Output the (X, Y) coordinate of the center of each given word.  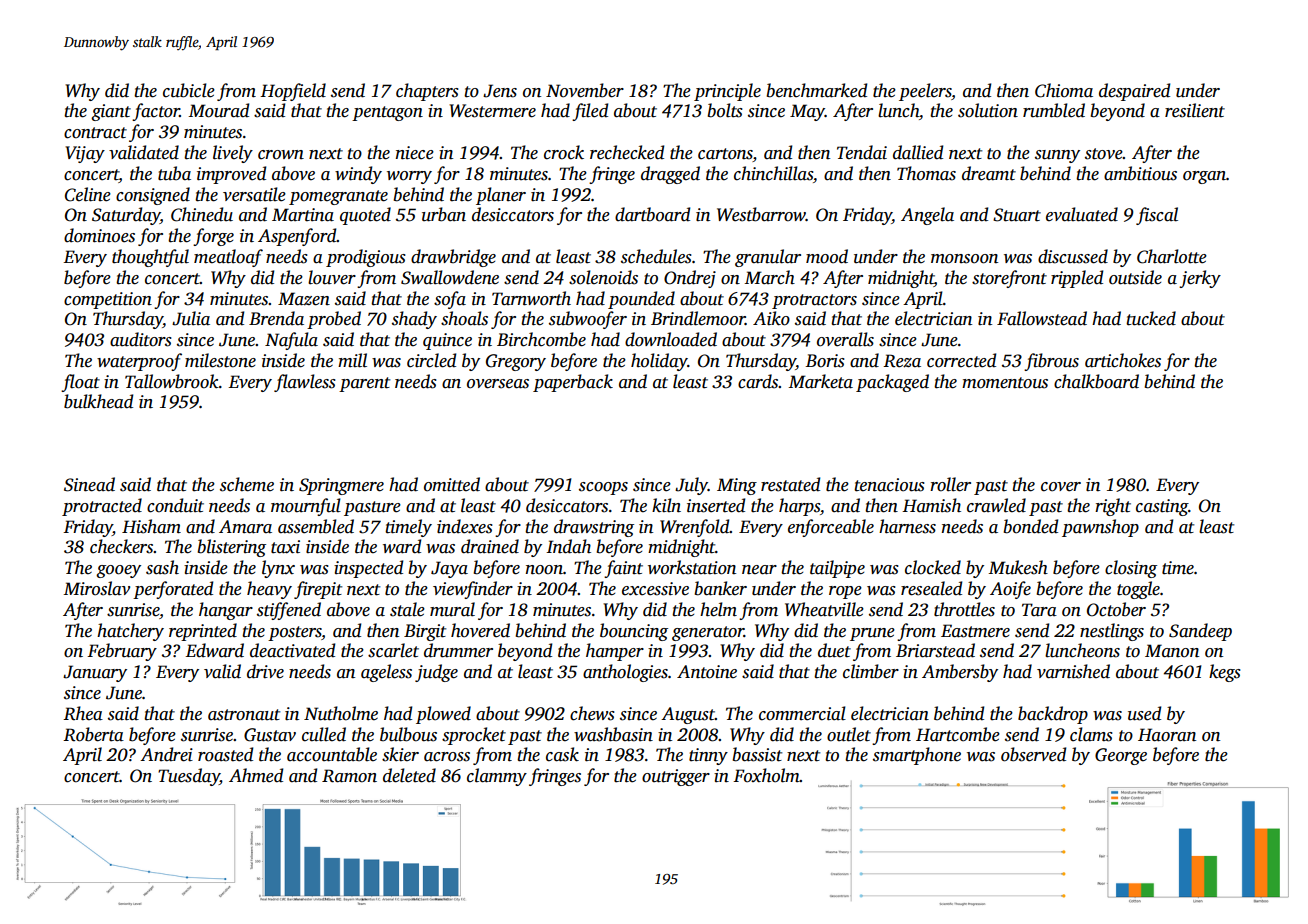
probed (334, 320)
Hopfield (293, 92)
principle (727, 92)
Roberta (93, 734)
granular (768, 258)
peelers (925, 92)
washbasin (613, 734)
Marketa (821, 381)
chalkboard (1096, 381)
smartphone (917, 756)
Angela (927, 216)
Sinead (89, 484)
